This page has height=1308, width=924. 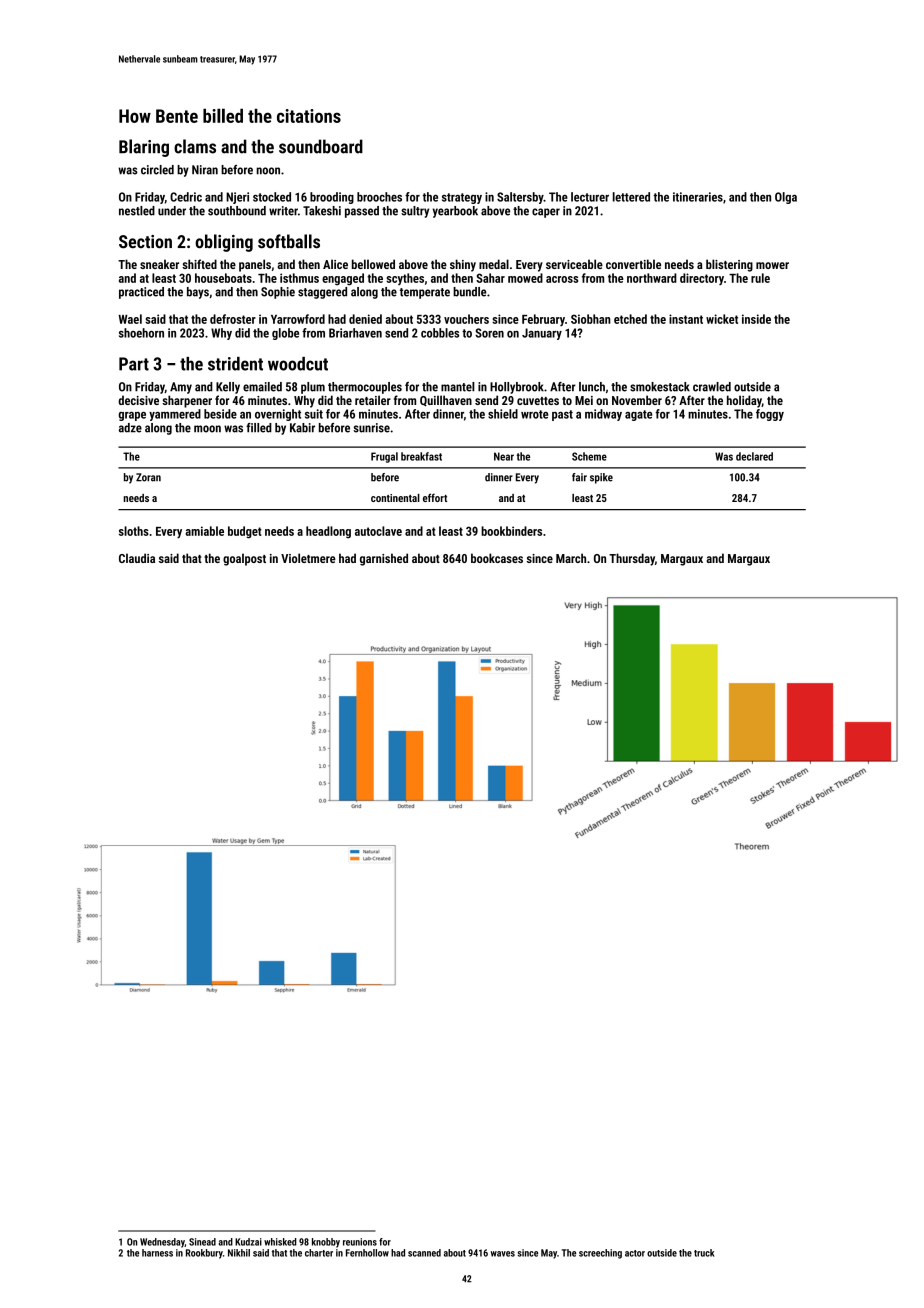 I want to click on Olga, so click(x=786, y=198).
